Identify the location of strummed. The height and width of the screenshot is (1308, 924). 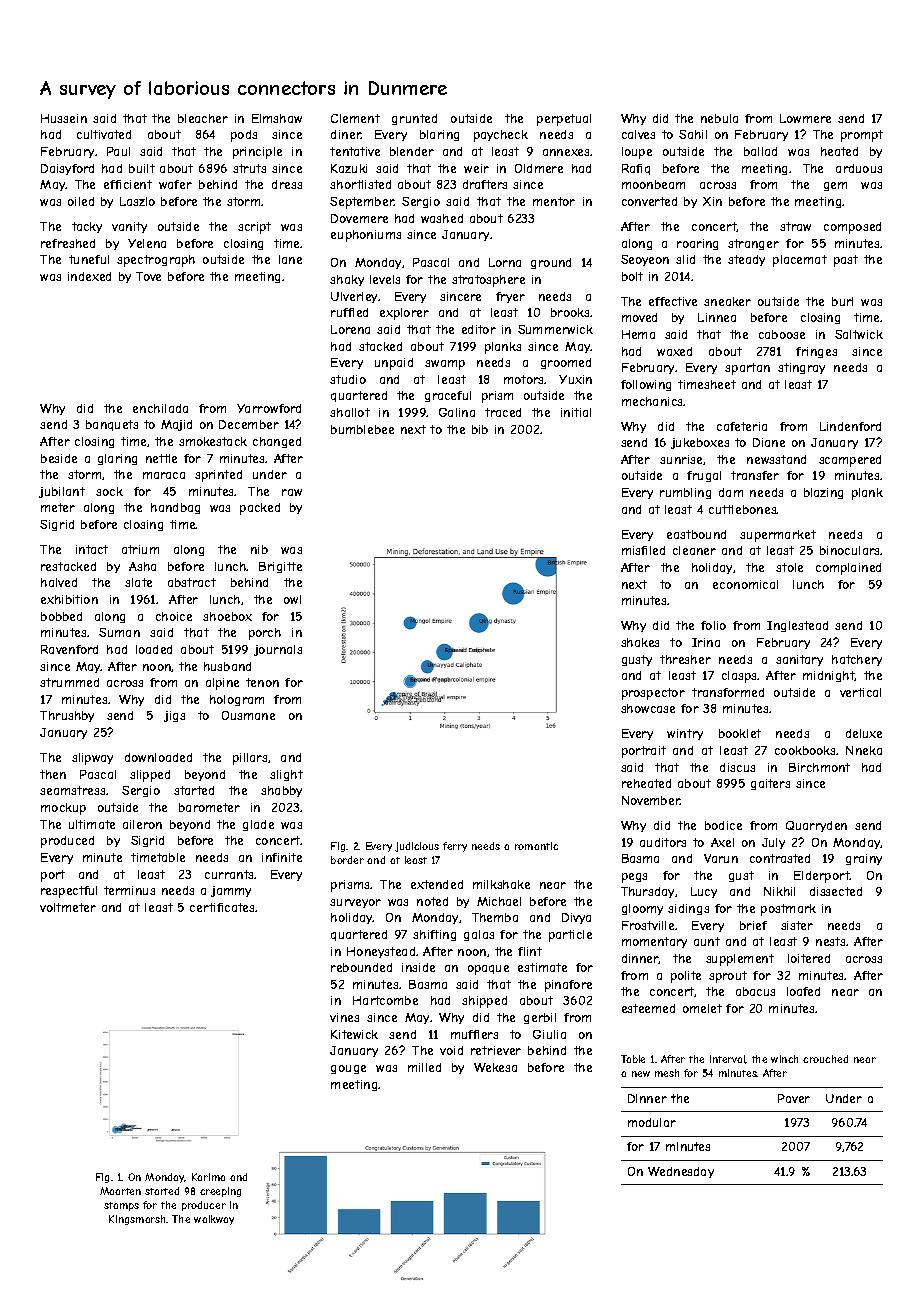
(69, 682).
